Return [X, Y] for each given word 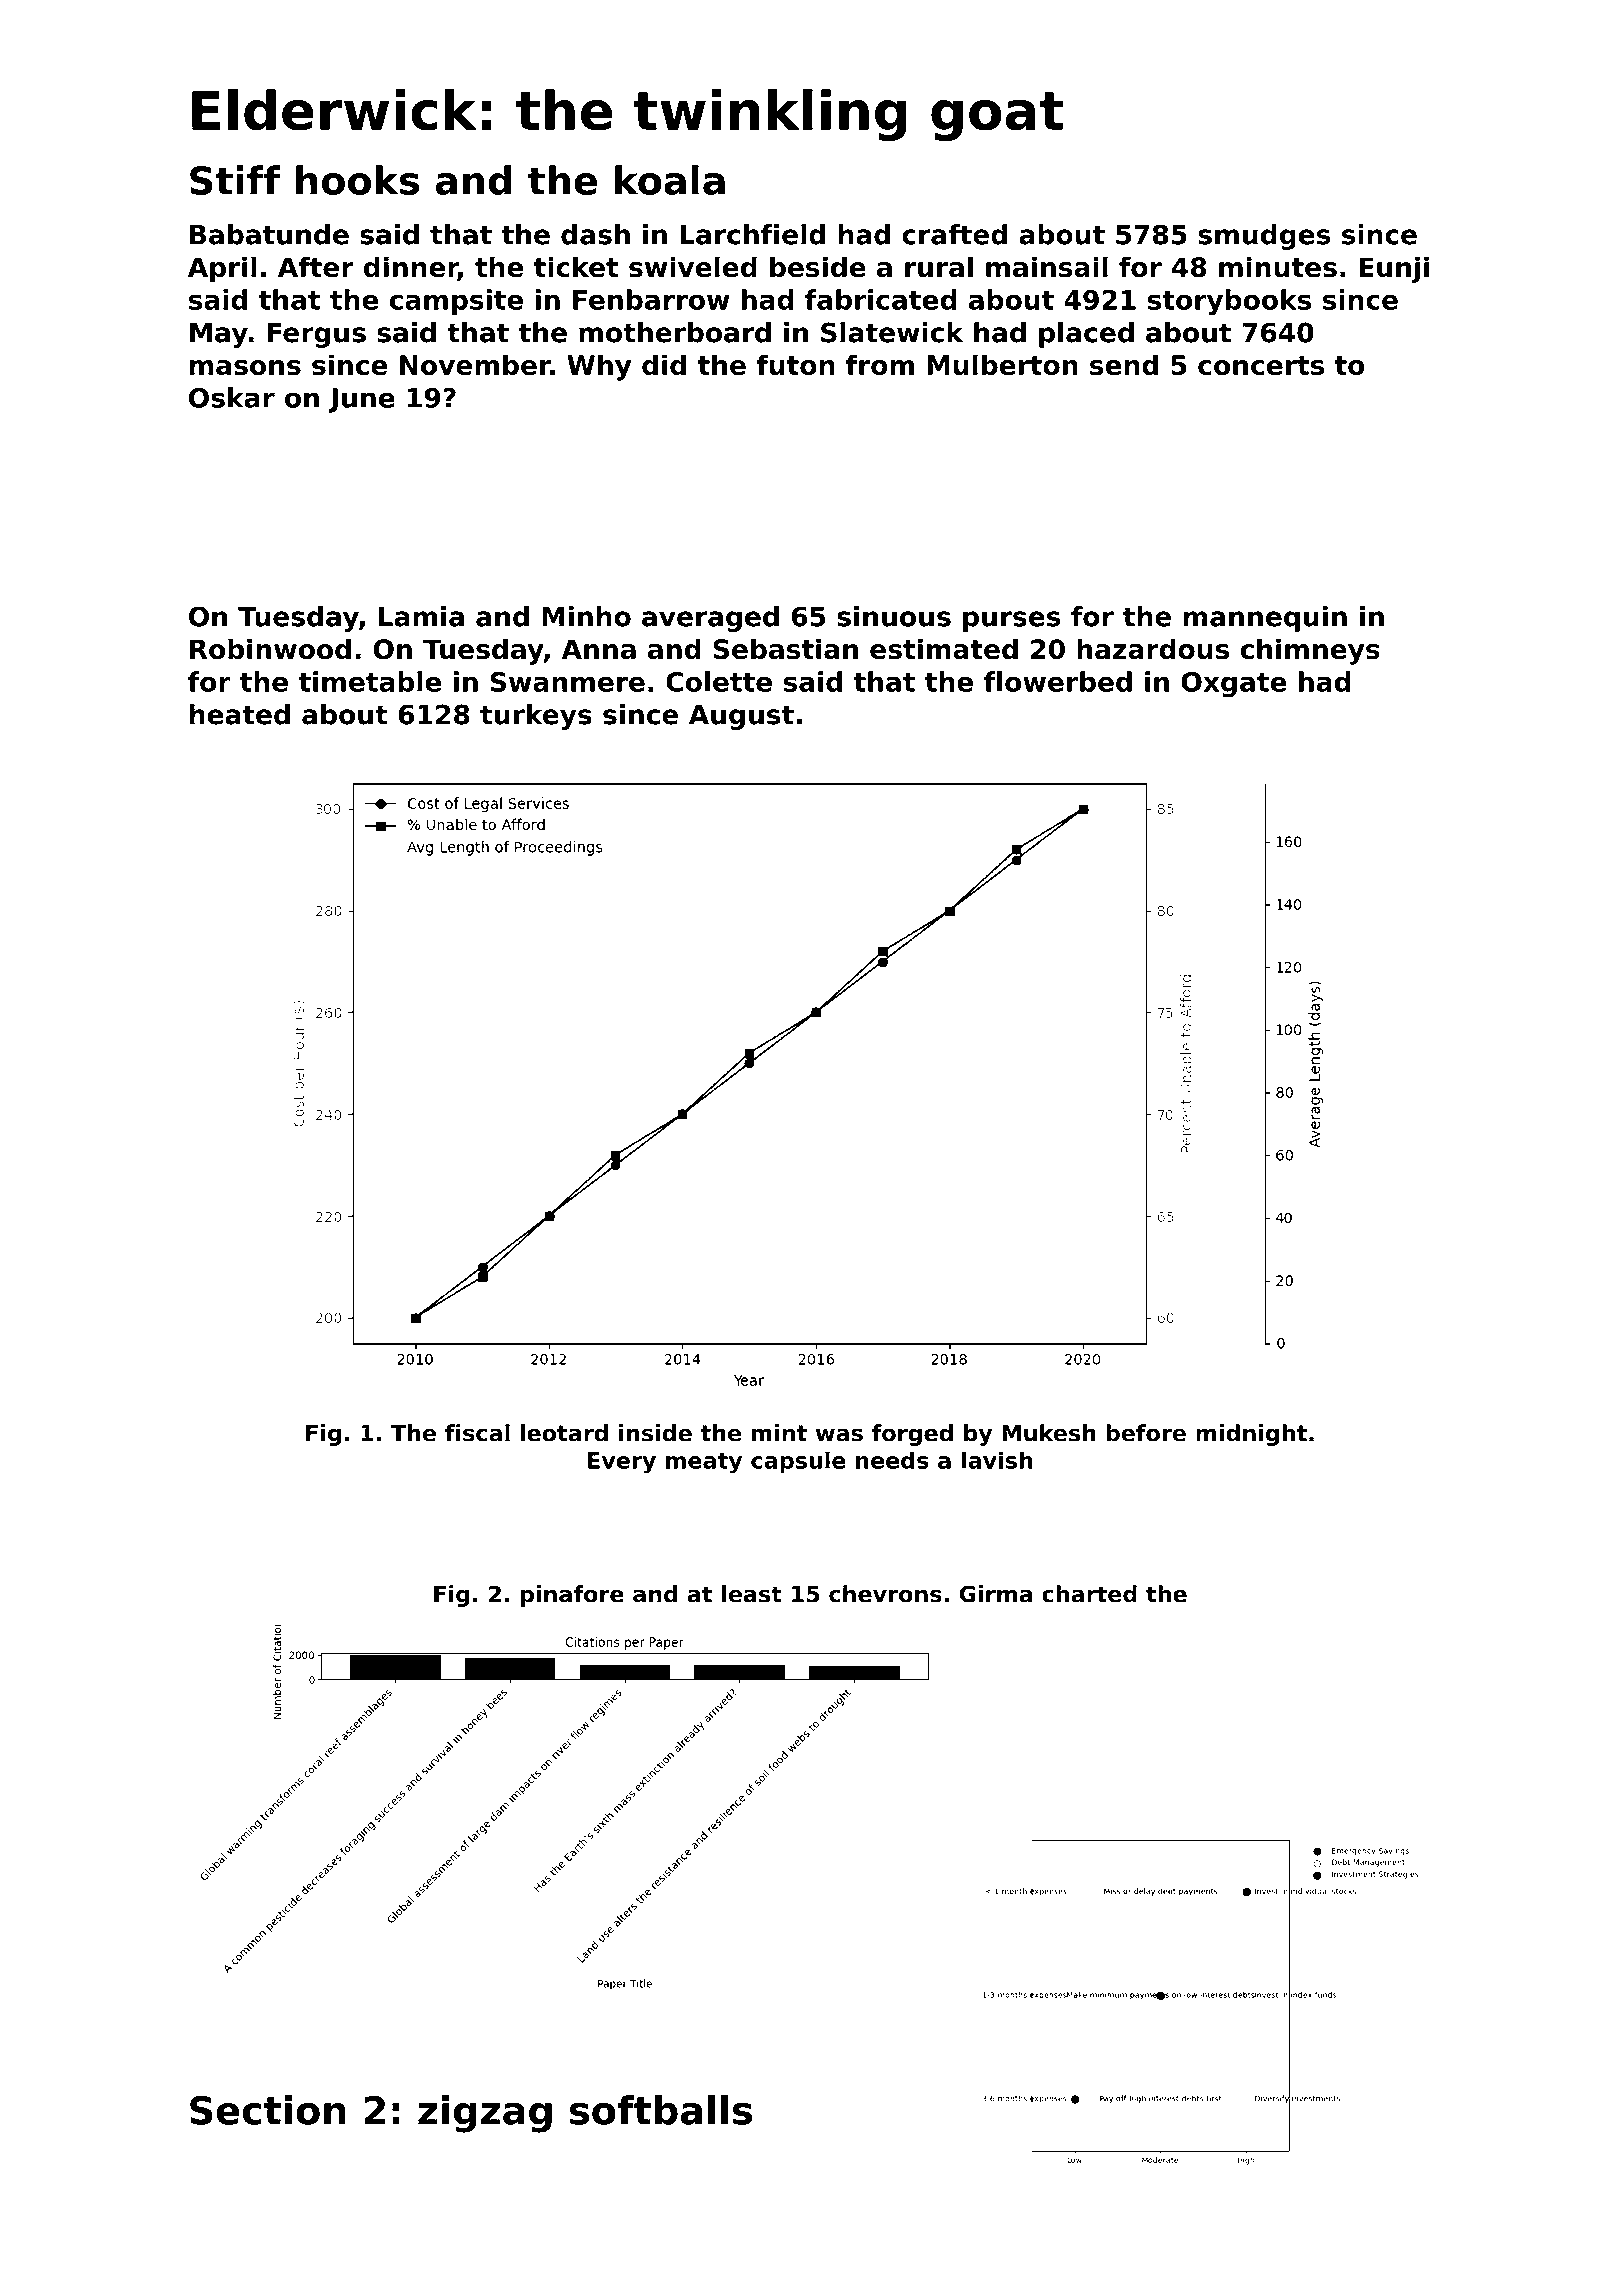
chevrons [885, 1594]
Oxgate [1234, 685]
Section [268, 2110]
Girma [996, 1594]
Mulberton [1002, 364]
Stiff [235, 180]
